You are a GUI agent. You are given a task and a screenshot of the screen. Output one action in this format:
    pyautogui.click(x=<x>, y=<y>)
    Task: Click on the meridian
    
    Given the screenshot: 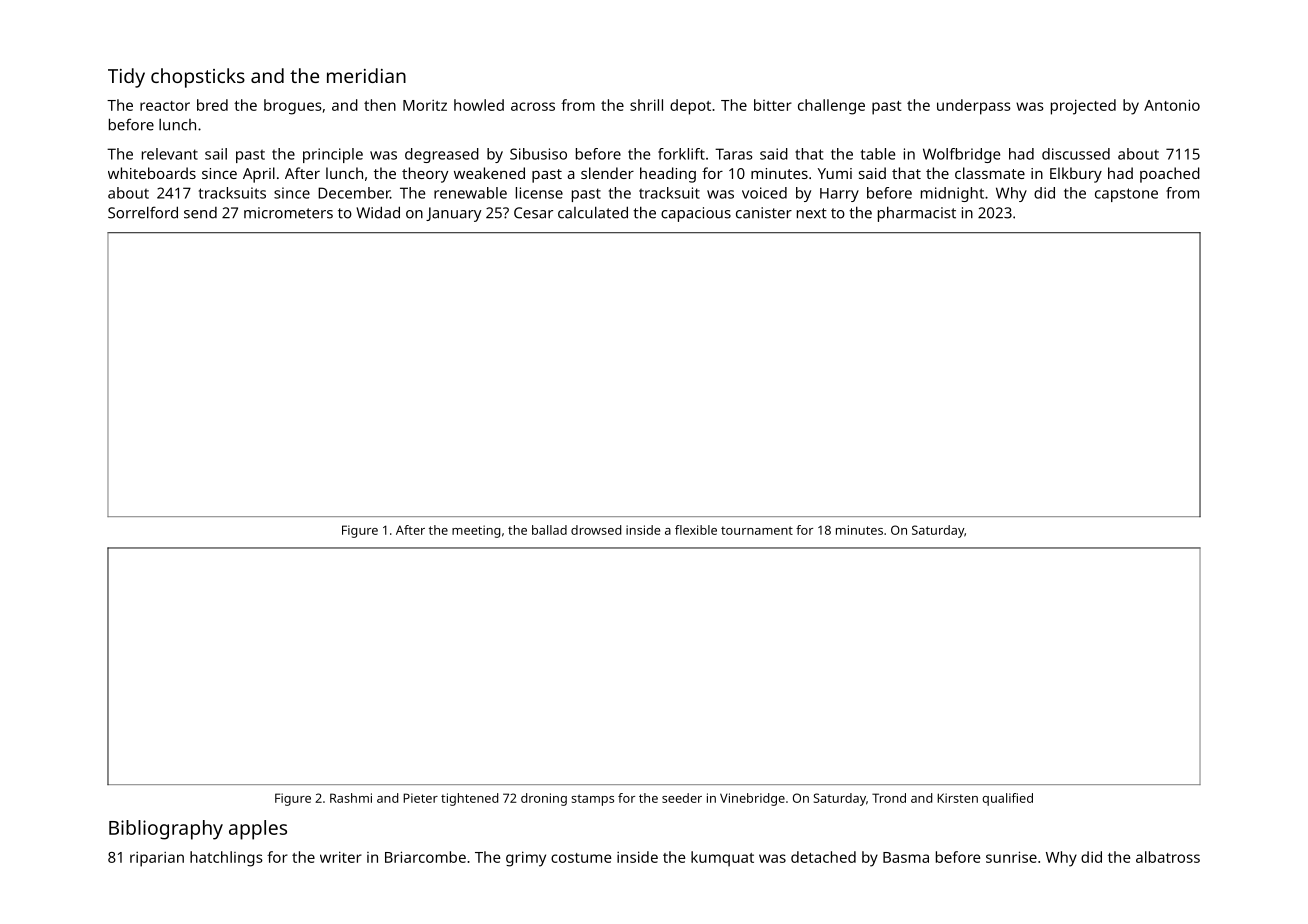 What is the action you would take?
    pyautogui.click(x=366, y=75)
